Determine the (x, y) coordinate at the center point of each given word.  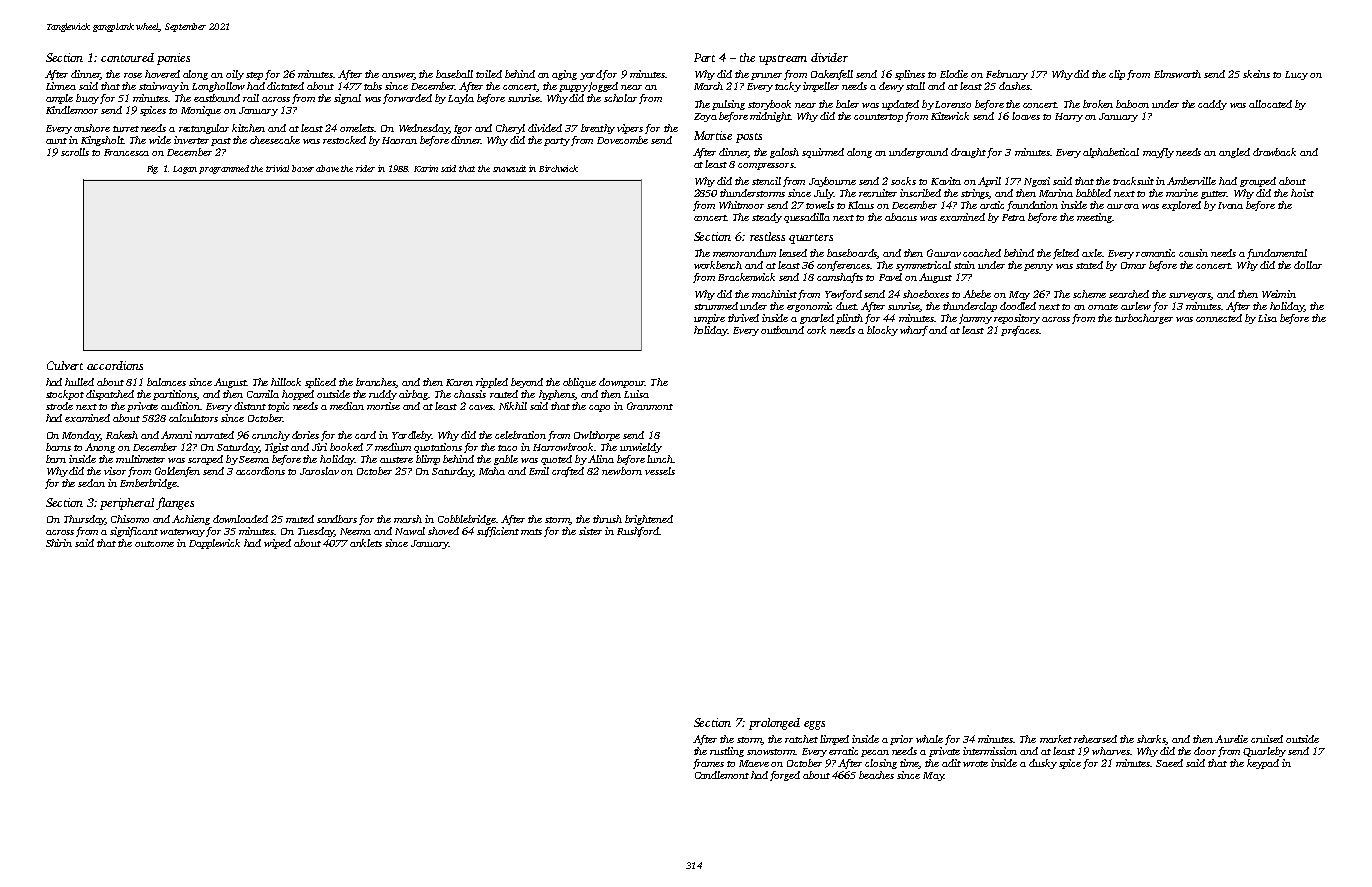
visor (115, 471)
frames (708, 764)
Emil (539, 471)
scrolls (75, 152)
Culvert (65, 365)
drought (968, 153)
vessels (660, 471)
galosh (784, 153)
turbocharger (1144, 319)
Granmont (650, 406)
